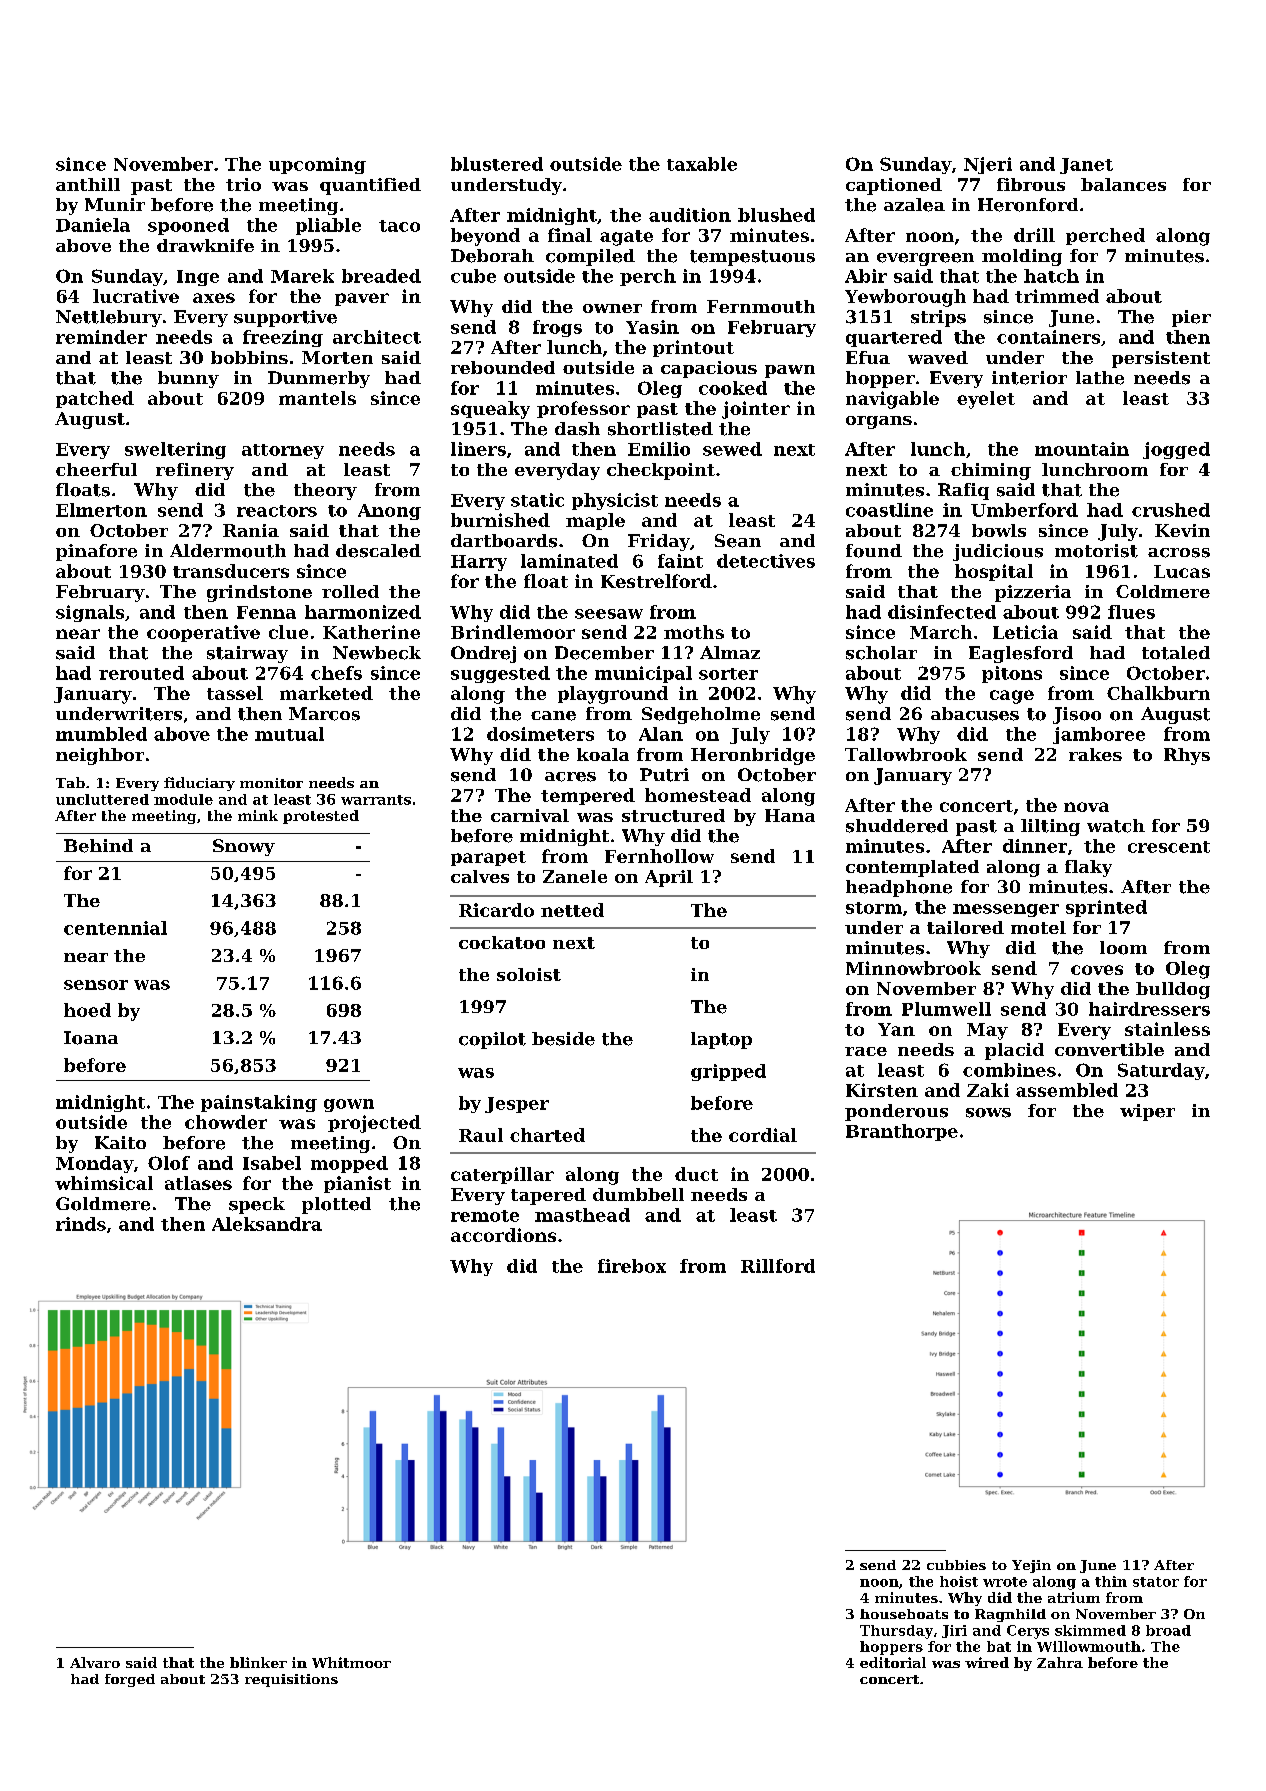 This screenshot has width=1266, height=1791. Describe the element at coordinates (317, 165) in the screenshot. I see `upcoming` at that location.
